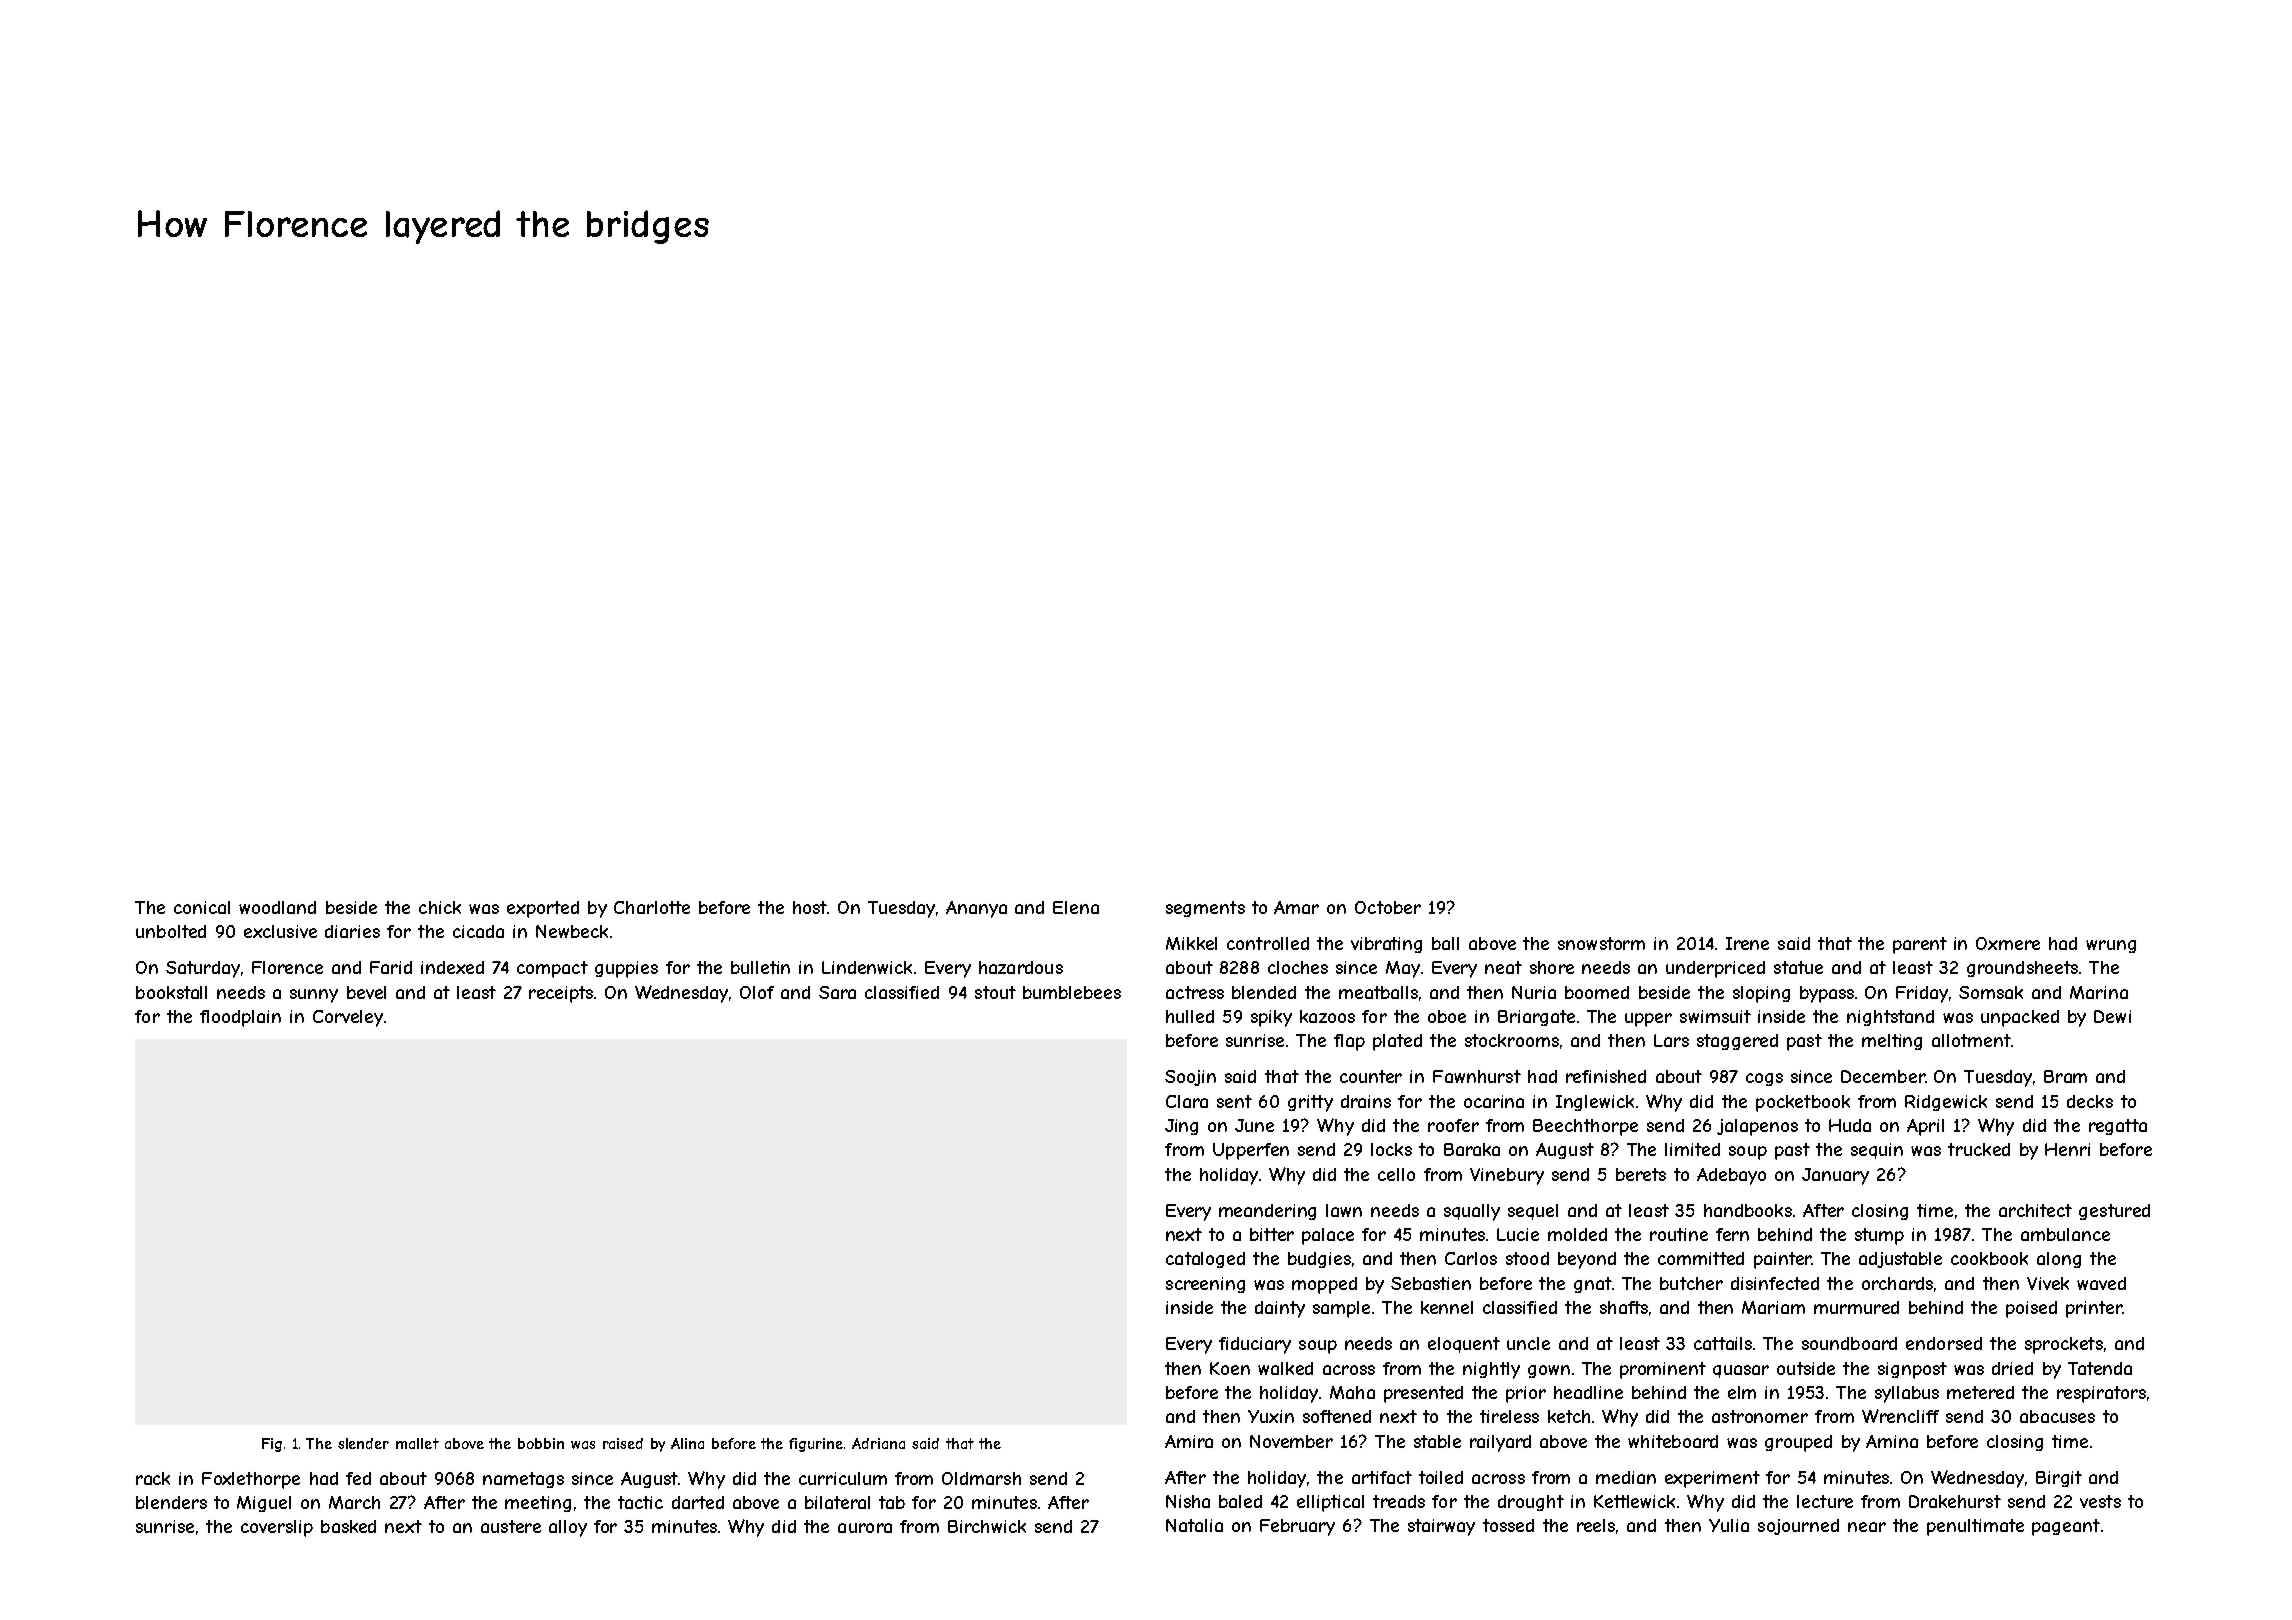 This page has height=1620, width=2292. I want to click on Maha, so click(1352, 1392).
